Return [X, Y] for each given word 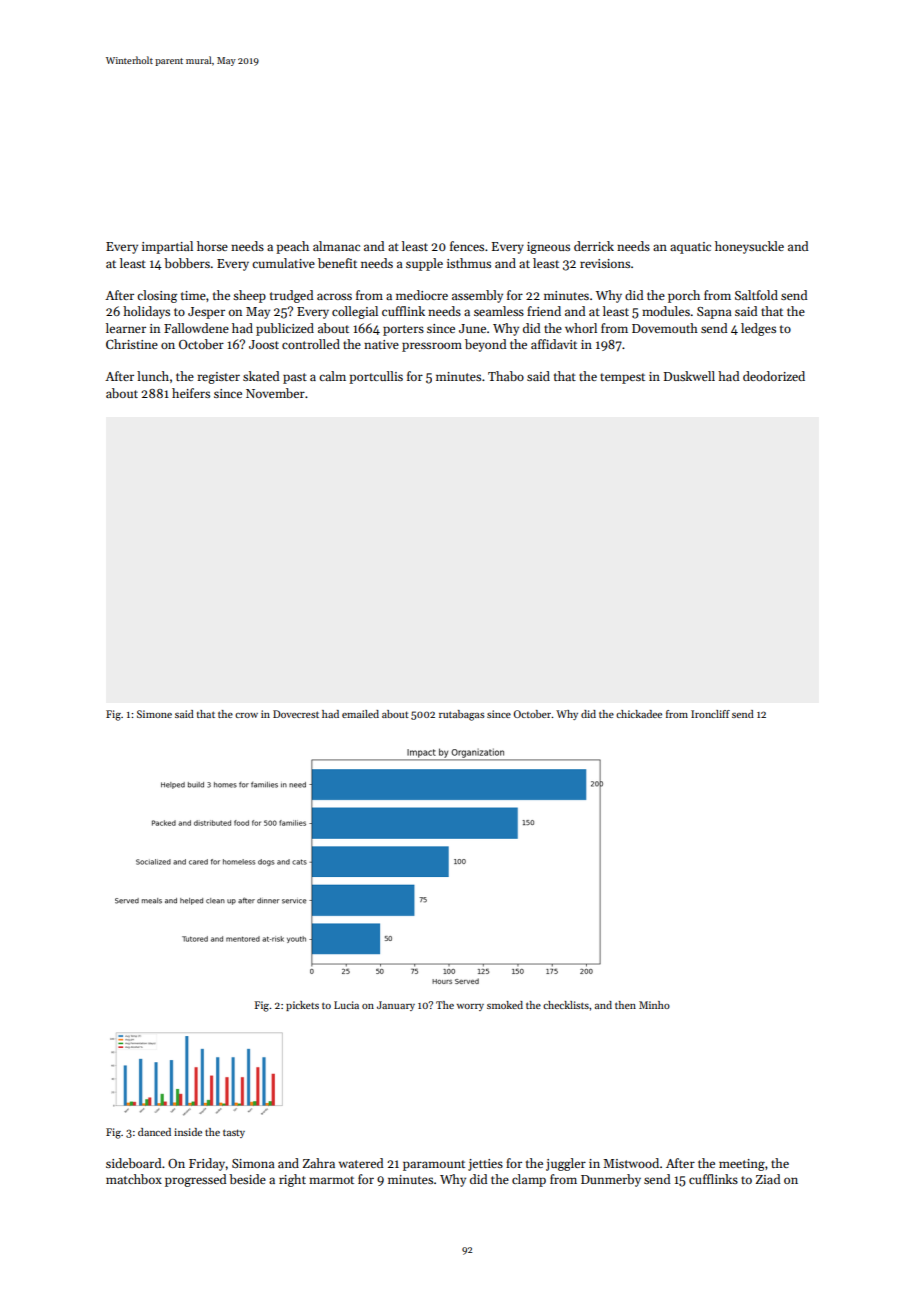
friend [544, 311]
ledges [758, 329]
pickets [302, 1006]
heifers [191, 393]
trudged [291, 296]
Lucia [346, 1005]
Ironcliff [710, 714]
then [625, 1005]
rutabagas [462, 715]
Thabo [506, 376]
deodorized [774, 376]
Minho [654, 1005]
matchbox [134, 1179]
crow [246, 715]
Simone [154, 714]
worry [470, 1007]
